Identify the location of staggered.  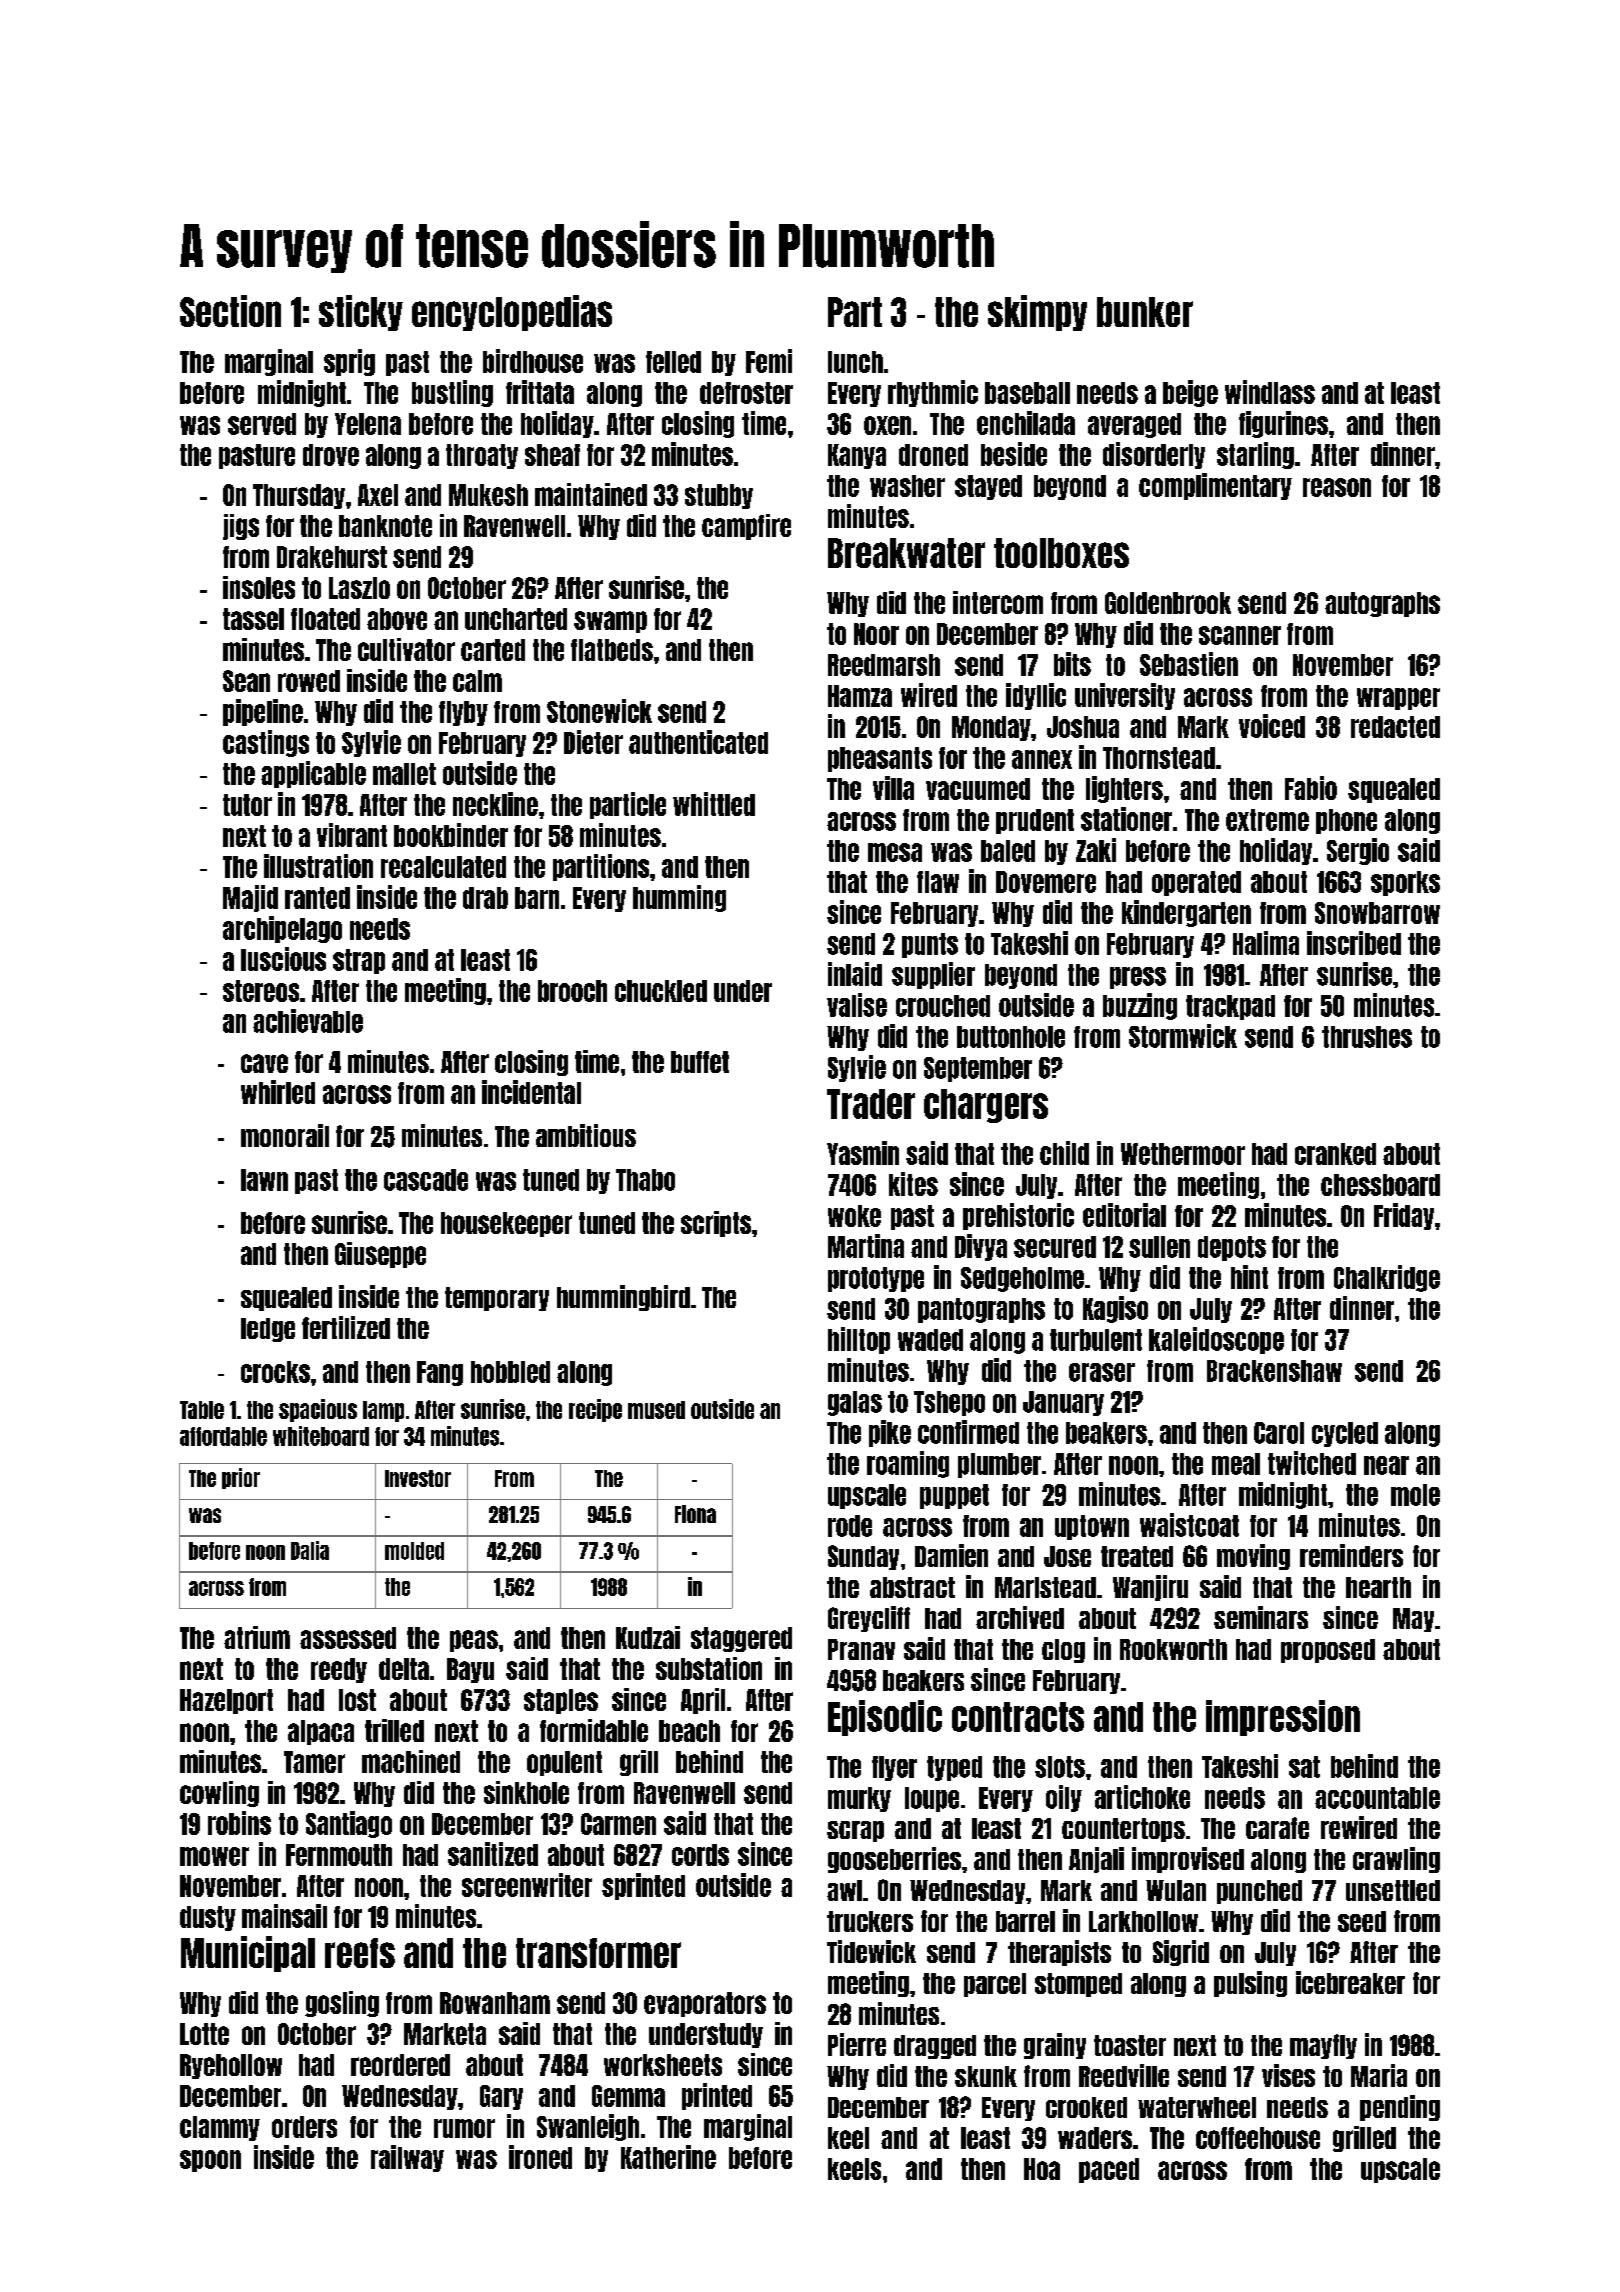
(741, 1639).
